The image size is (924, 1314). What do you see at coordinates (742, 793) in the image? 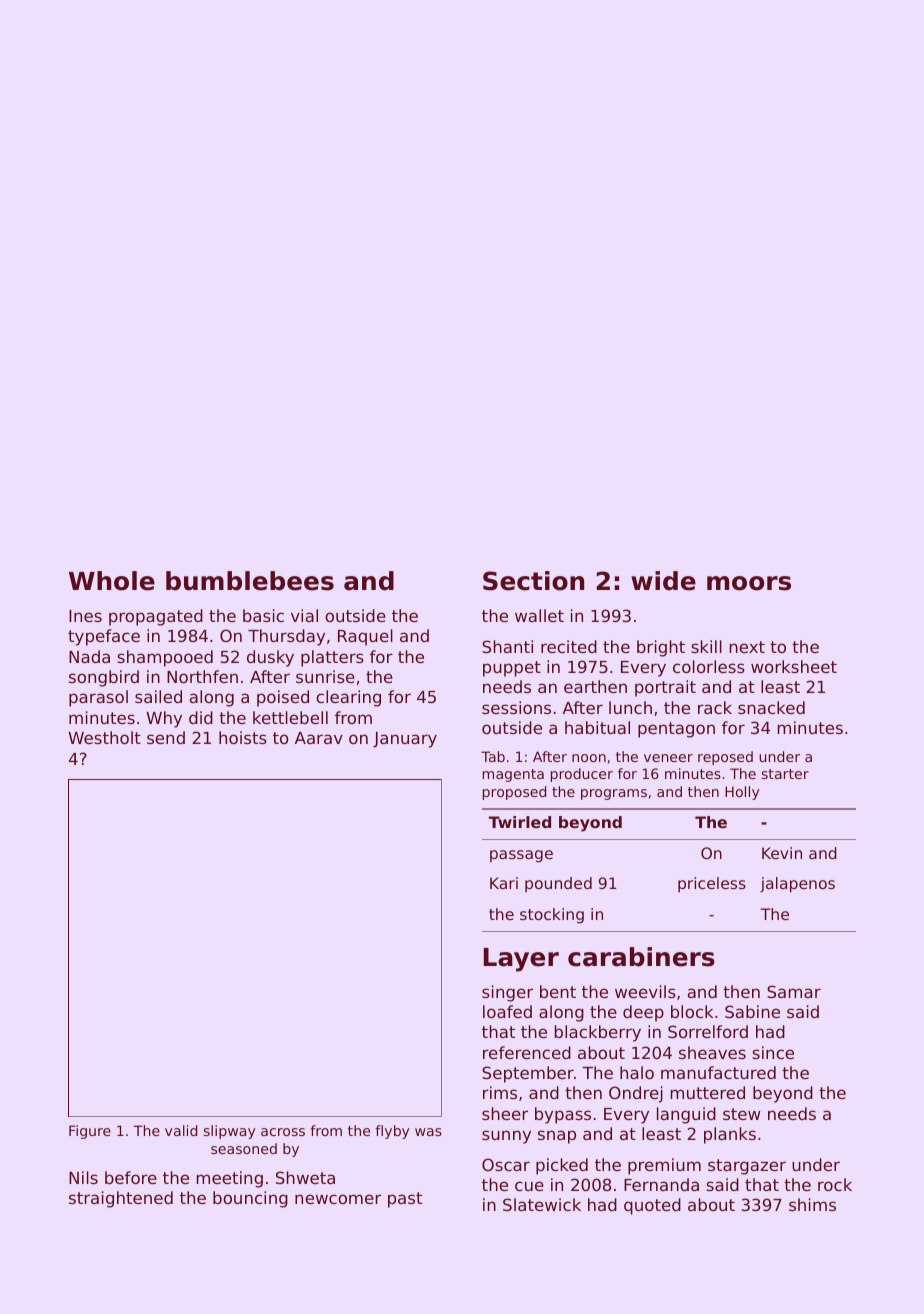
I see `Holly` at bounding box center [742, 793].
